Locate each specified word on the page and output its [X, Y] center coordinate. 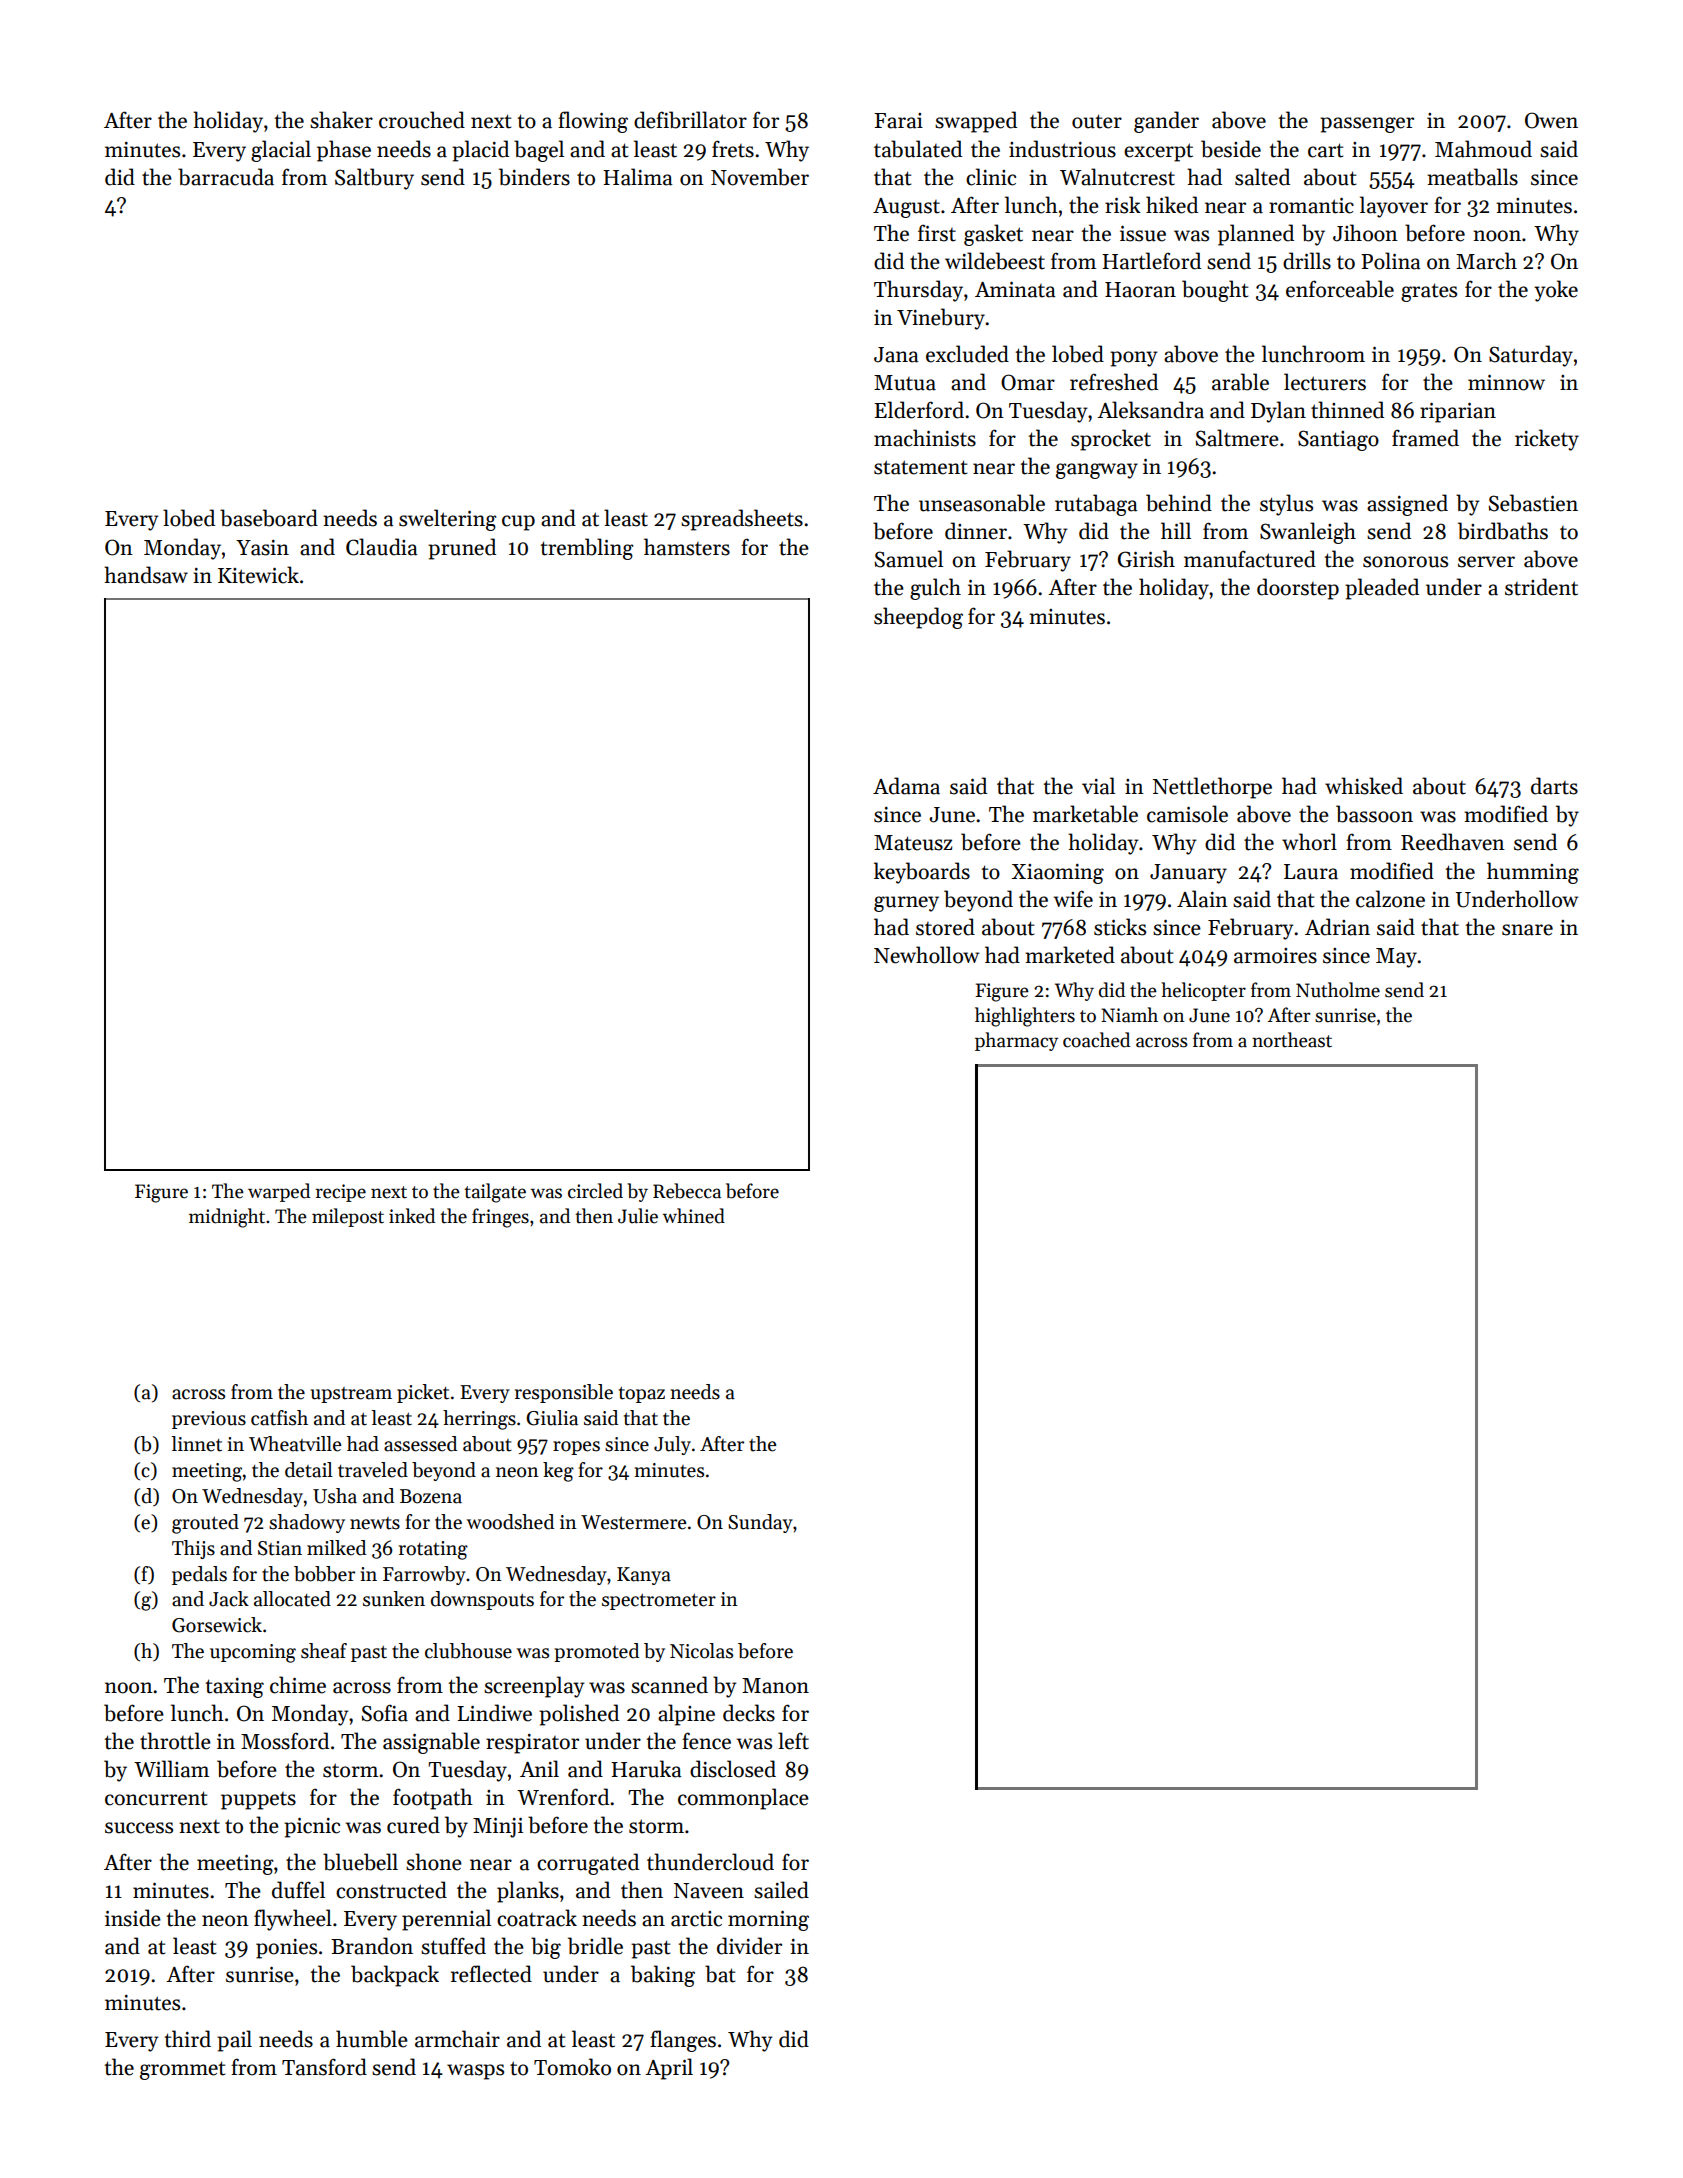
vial [1098, 786]
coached [1096, 1040]
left [793, 1741]
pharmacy [1016, 1041]
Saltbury [374, 179]
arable [1240, 382]
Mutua [905, 383]
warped [279, 1192]
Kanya [644, 1576]
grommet [182, 2070]
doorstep [1298, 589]
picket [423, 1393]
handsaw [146, 575]
